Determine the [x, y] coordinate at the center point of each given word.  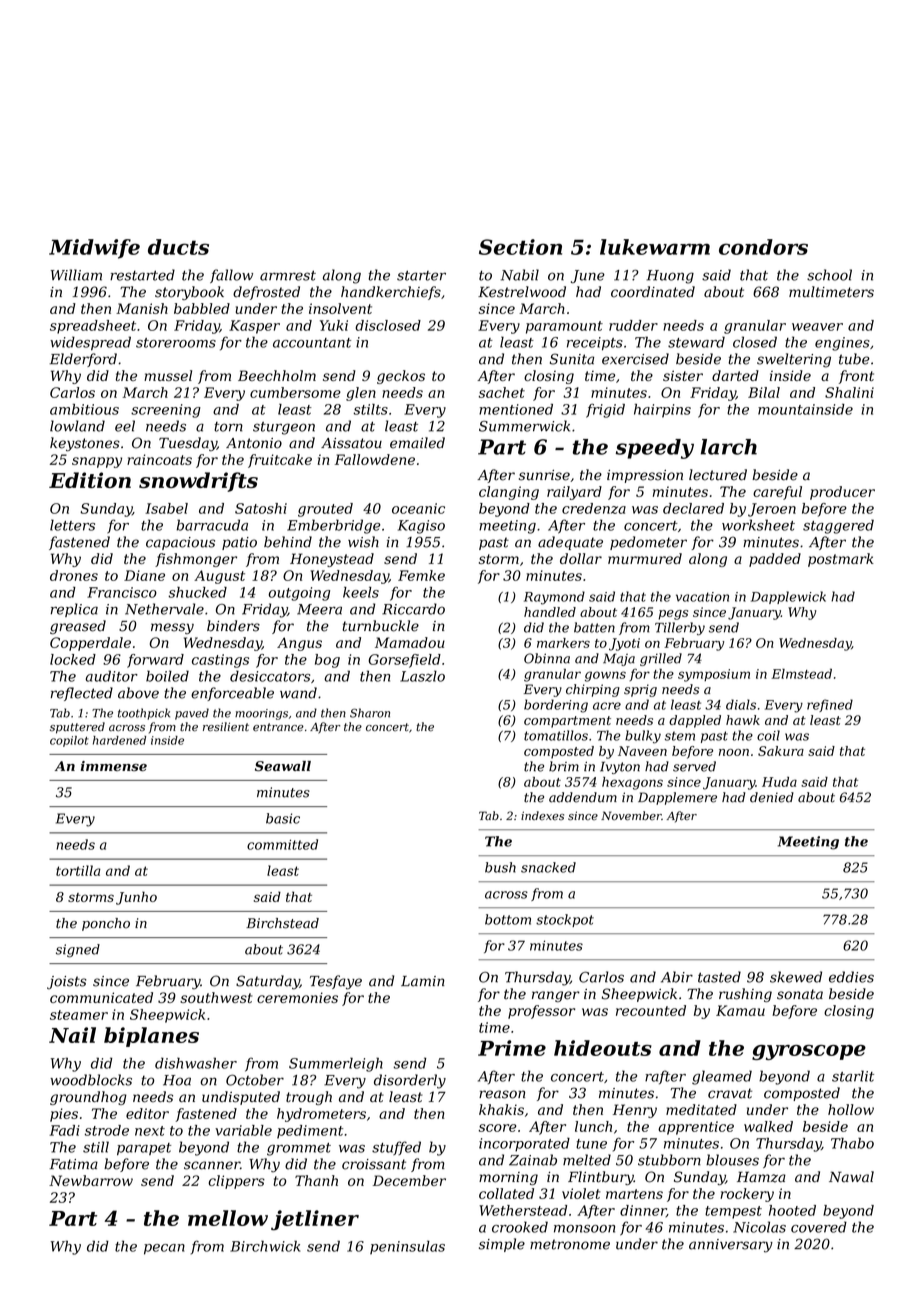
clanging [509, 493]
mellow [228, 1218]
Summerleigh [336, 1064]
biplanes [151, 1037]
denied [772, 797]
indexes [542, 815]
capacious [180, 543]
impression [645, 476]
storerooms [176, 343]
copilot [69, 741]
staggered [838, 526]
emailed [417, 443]
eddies [851, 977]
